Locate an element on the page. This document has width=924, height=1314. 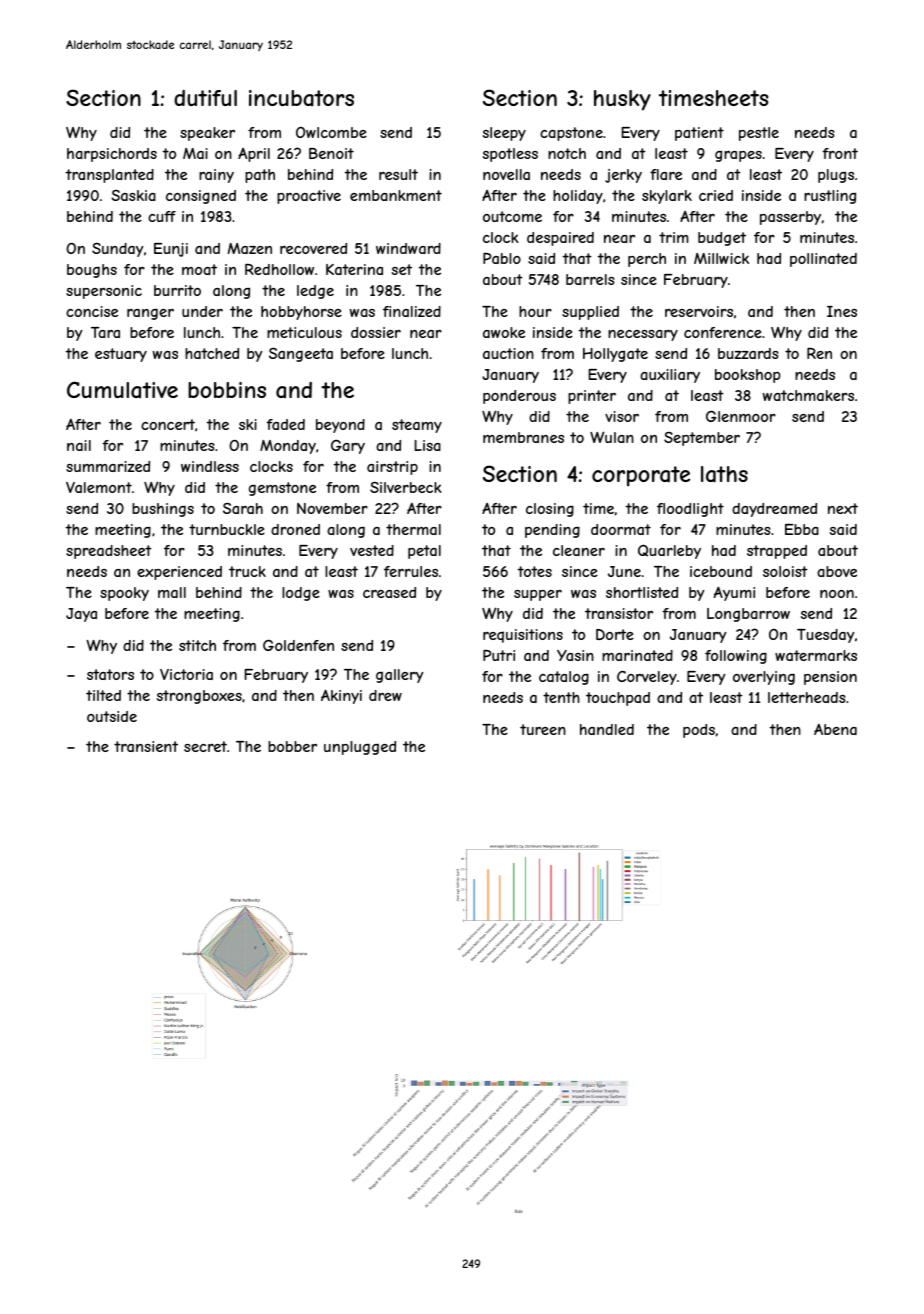
noon is located at coordinates (837, 594).
